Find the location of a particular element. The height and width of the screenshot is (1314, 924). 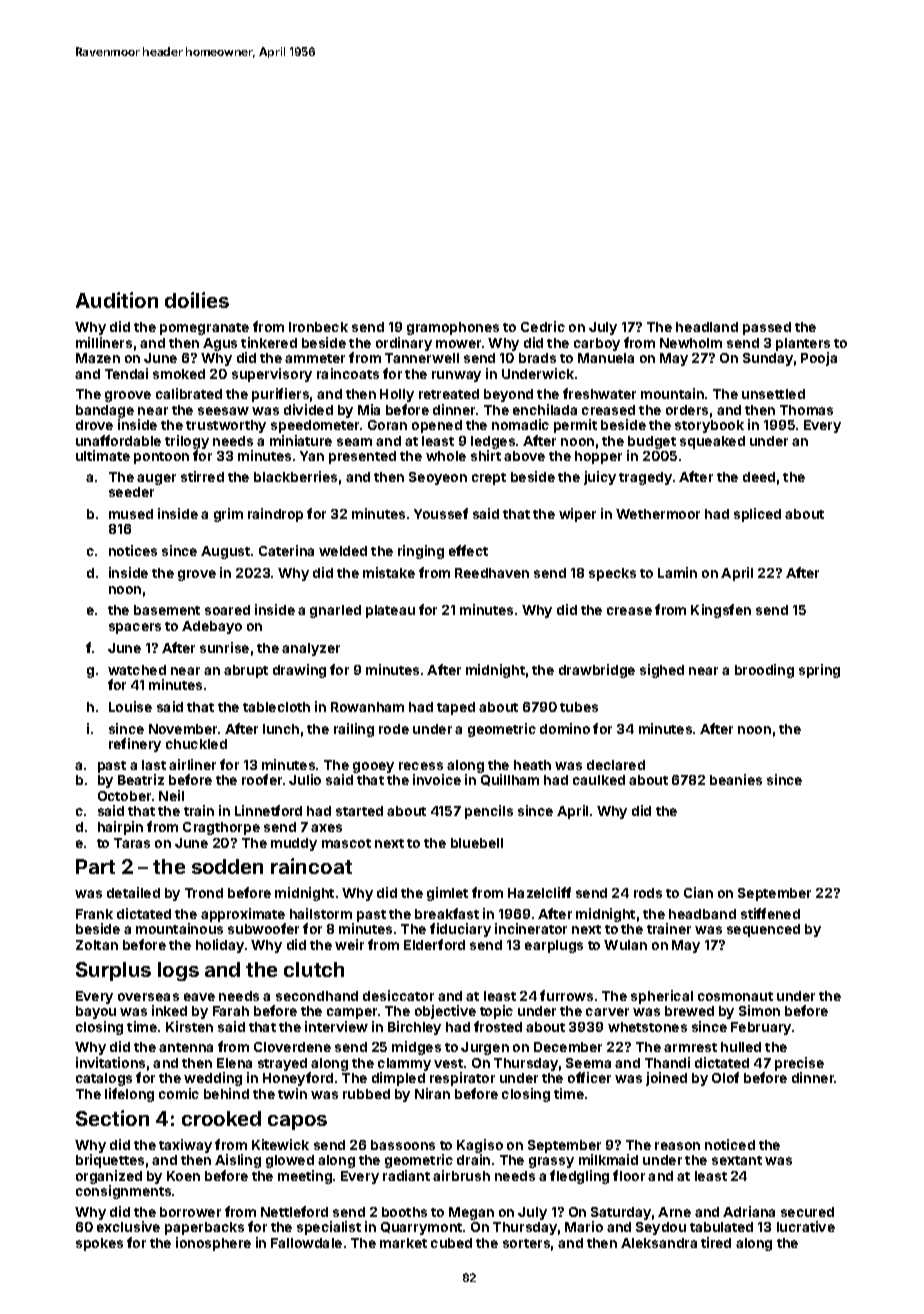

beanies is located at coordinates (736, 779).
